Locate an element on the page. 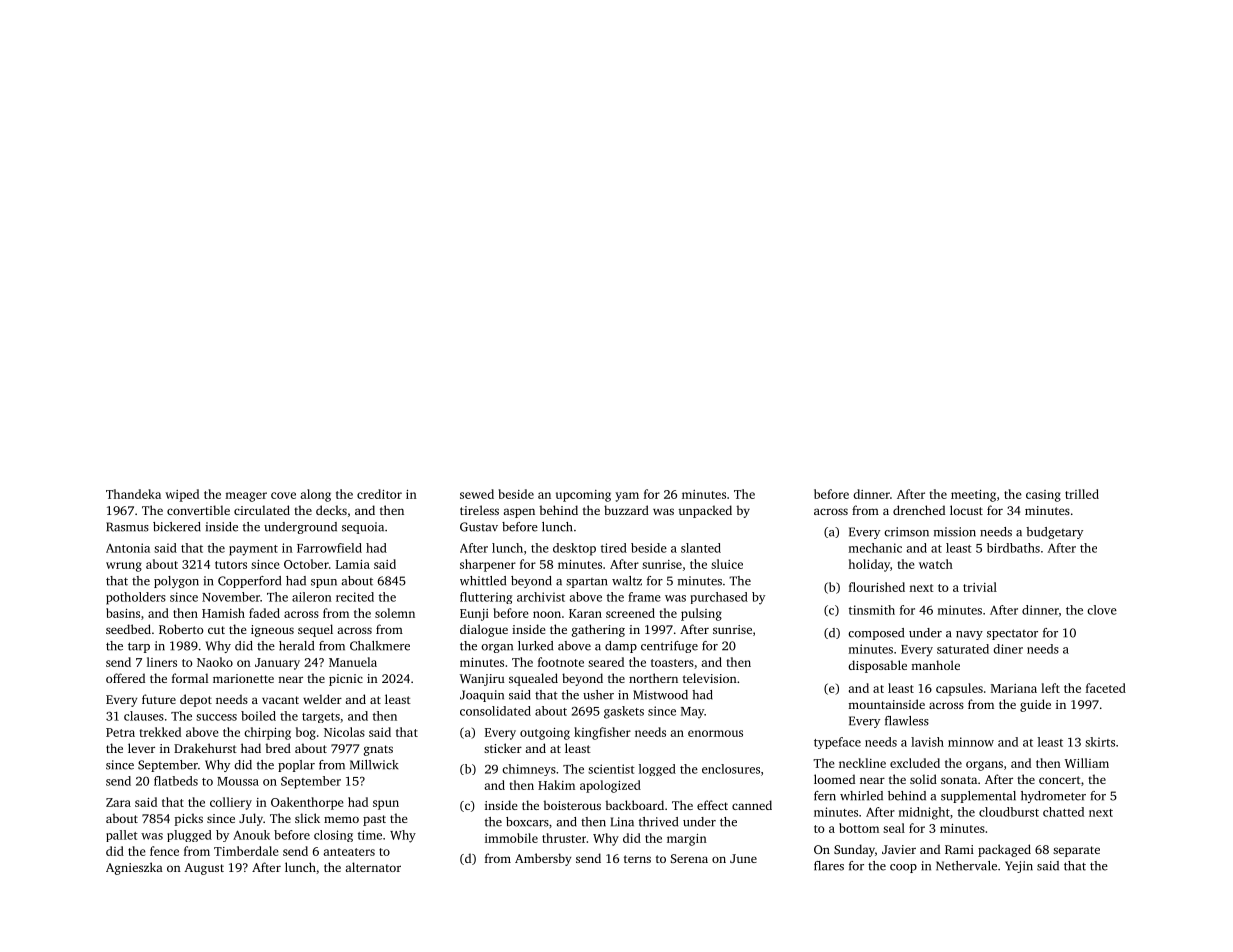 This document has width=1233, height=952. unpacked is located at coordinates (705, 511).
